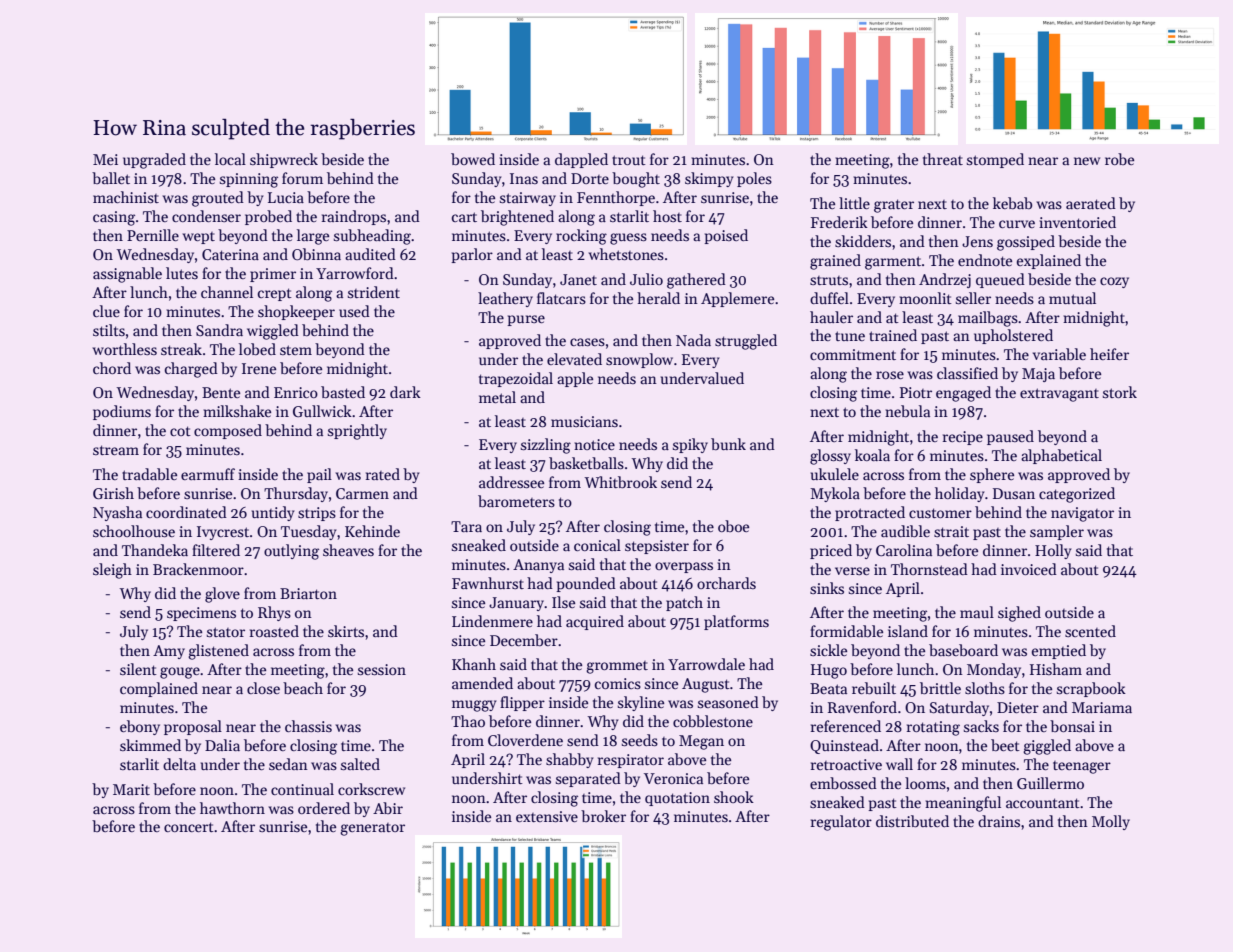 The width and height of the screenshot is (1233, 952). Describe the element at coordinates (468, 721) in the screenshot. I see `Thao` at that location.
